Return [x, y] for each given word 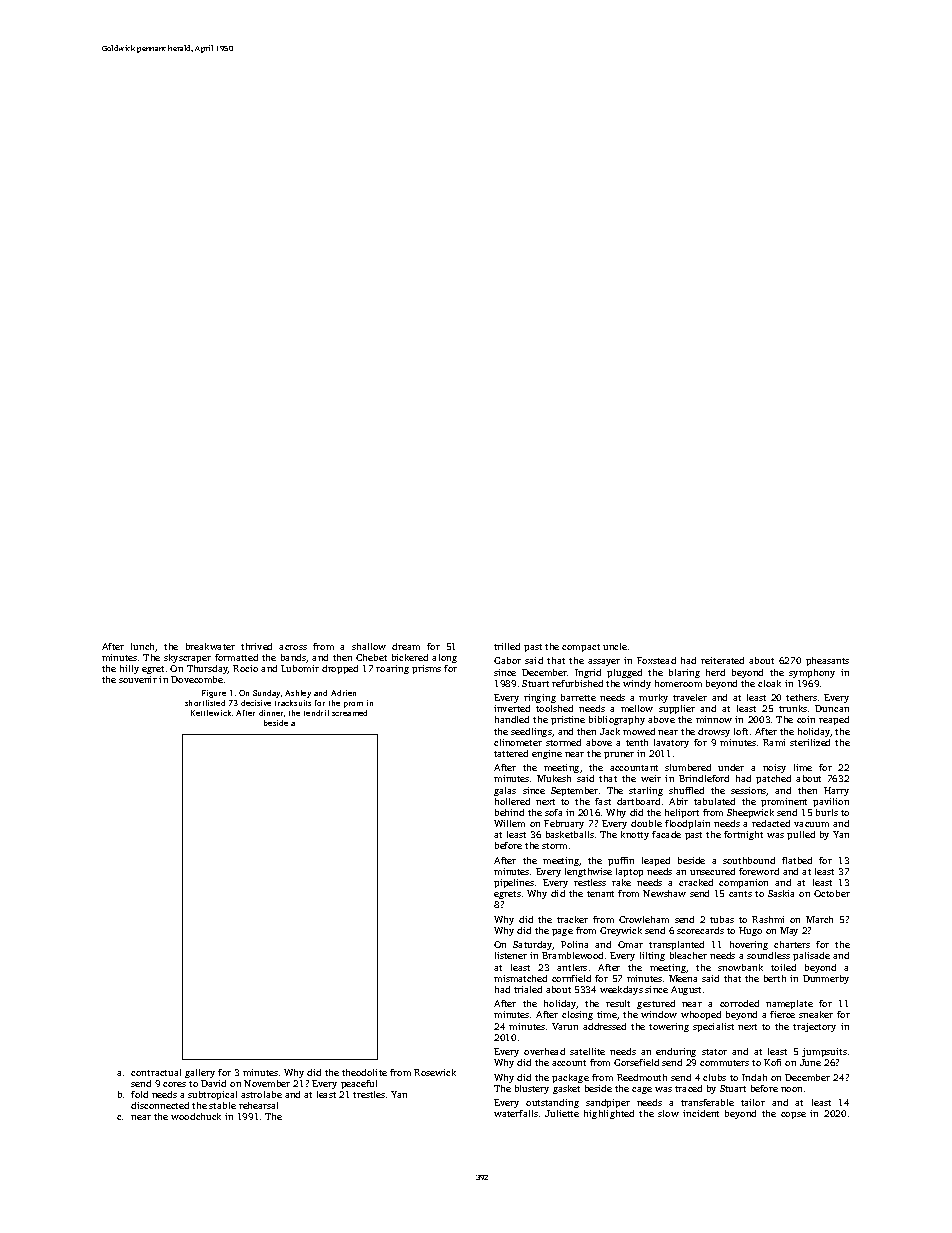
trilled [507, 646]
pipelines [514, 883]
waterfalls [516, 1113]
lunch [143, 647]
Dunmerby [826, 979]
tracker [572, 919]
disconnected [160, 1105]
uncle [615, 646]
